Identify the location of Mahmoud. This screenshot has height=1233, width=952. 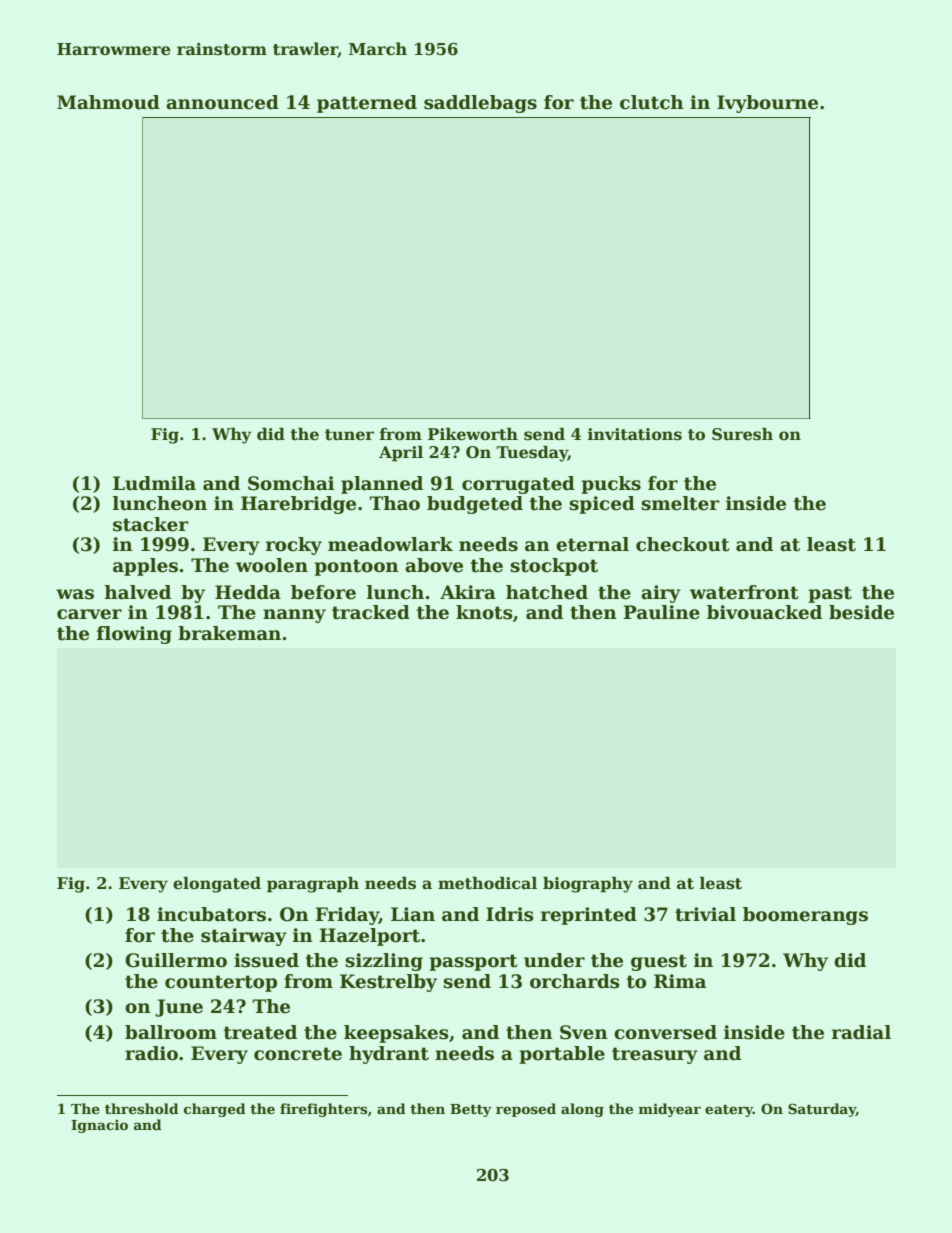
(108, 102).
